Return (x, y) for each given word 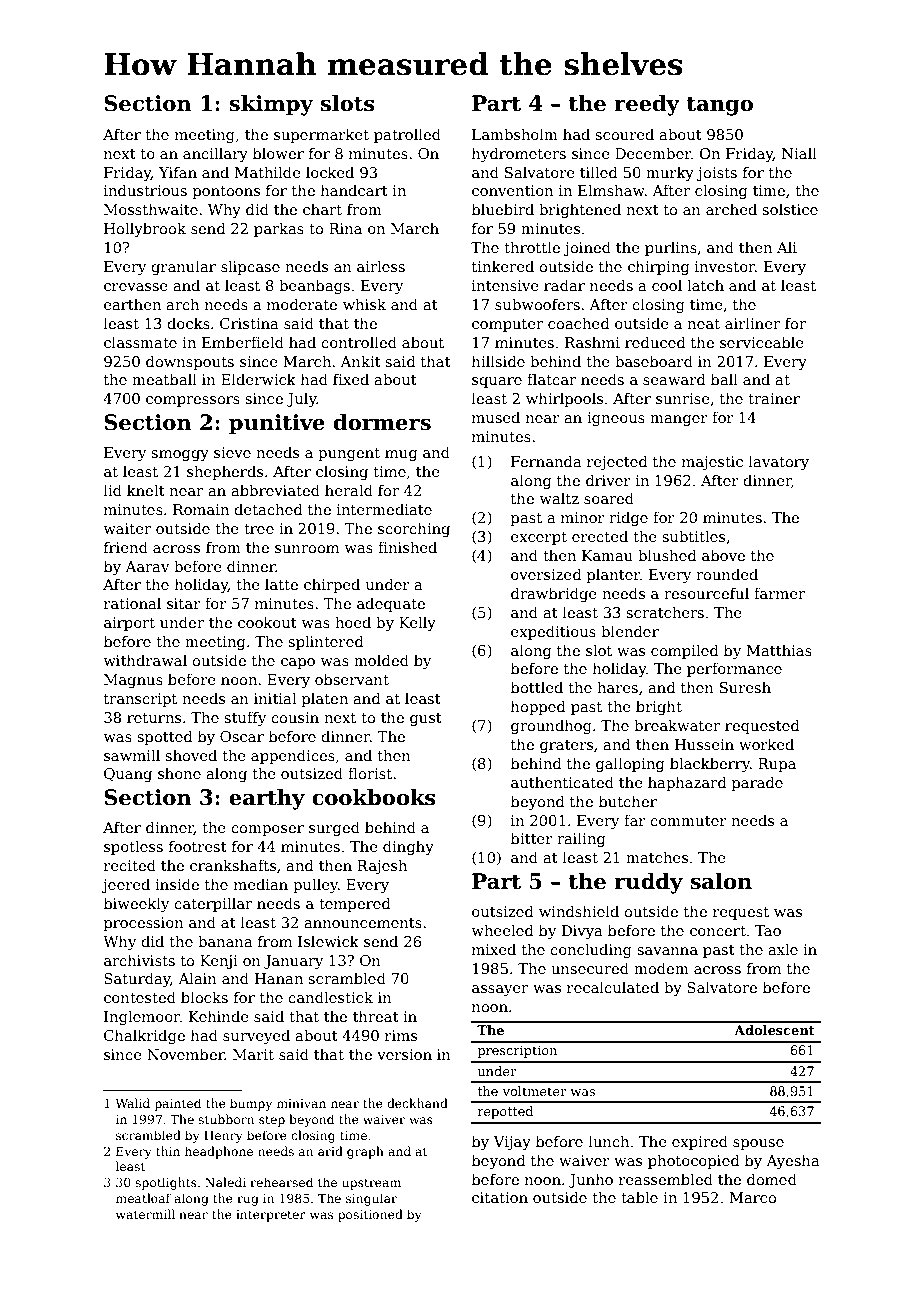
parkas (279, 229)
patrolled (407, 135)
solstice (790, 209)
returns (154, 718)
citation (500, 1197)
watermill (145, 1214)
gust (426, 719)
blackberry (710, 764)
